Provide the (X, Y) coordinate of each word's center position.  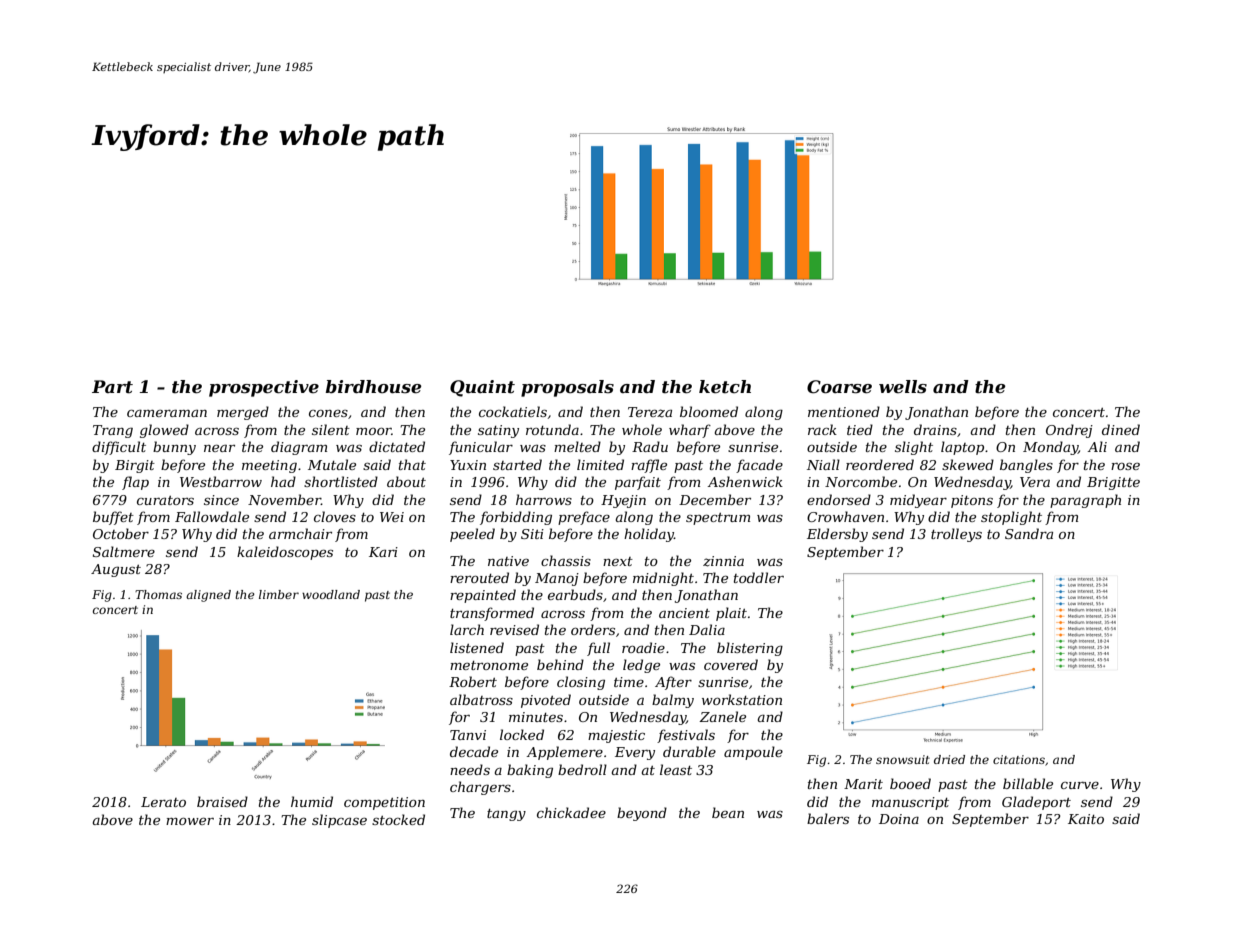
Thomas (158, 594)
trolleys (956, 535)
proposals (567, 388)
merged (243, 413)
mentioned (844, 411)
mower (190, 821)
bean (728, 812)
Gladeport (1036, 803)
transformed (492, 614)
